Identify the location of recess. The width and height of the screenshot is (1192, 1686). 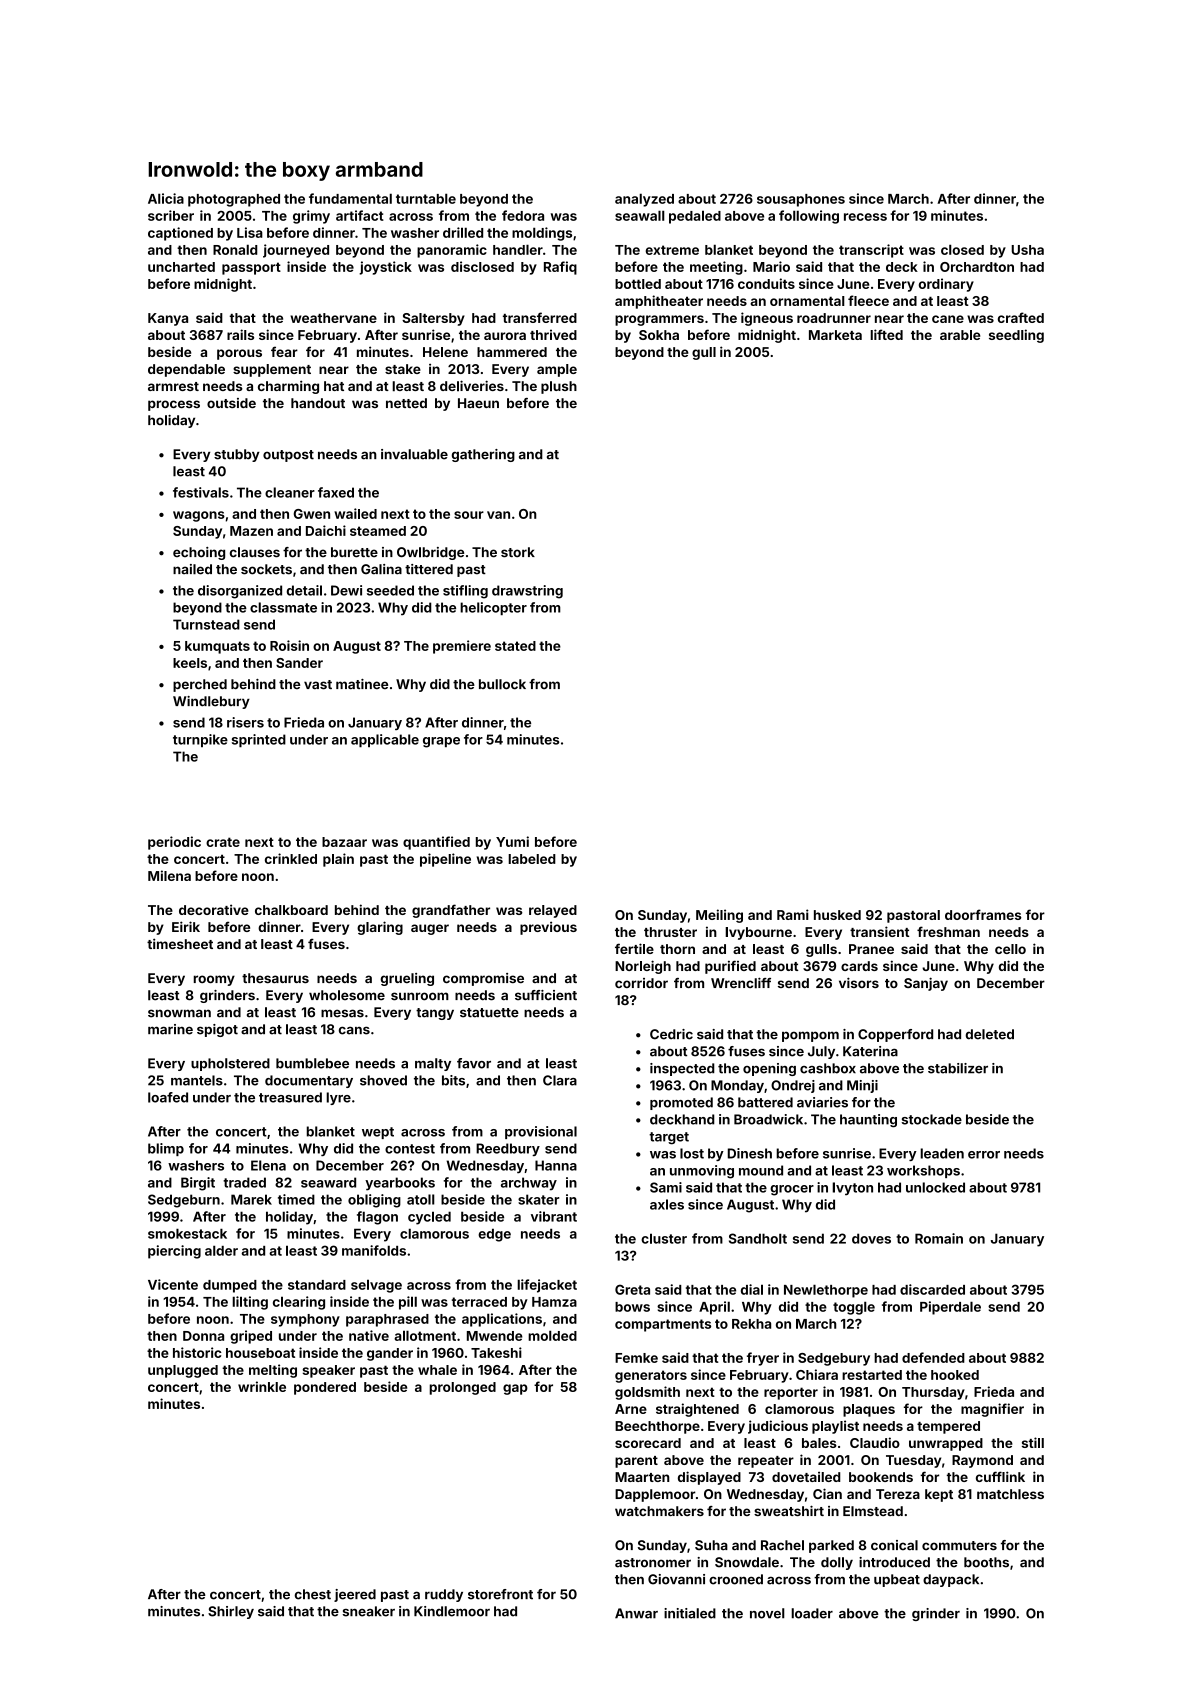
(865, 217).
